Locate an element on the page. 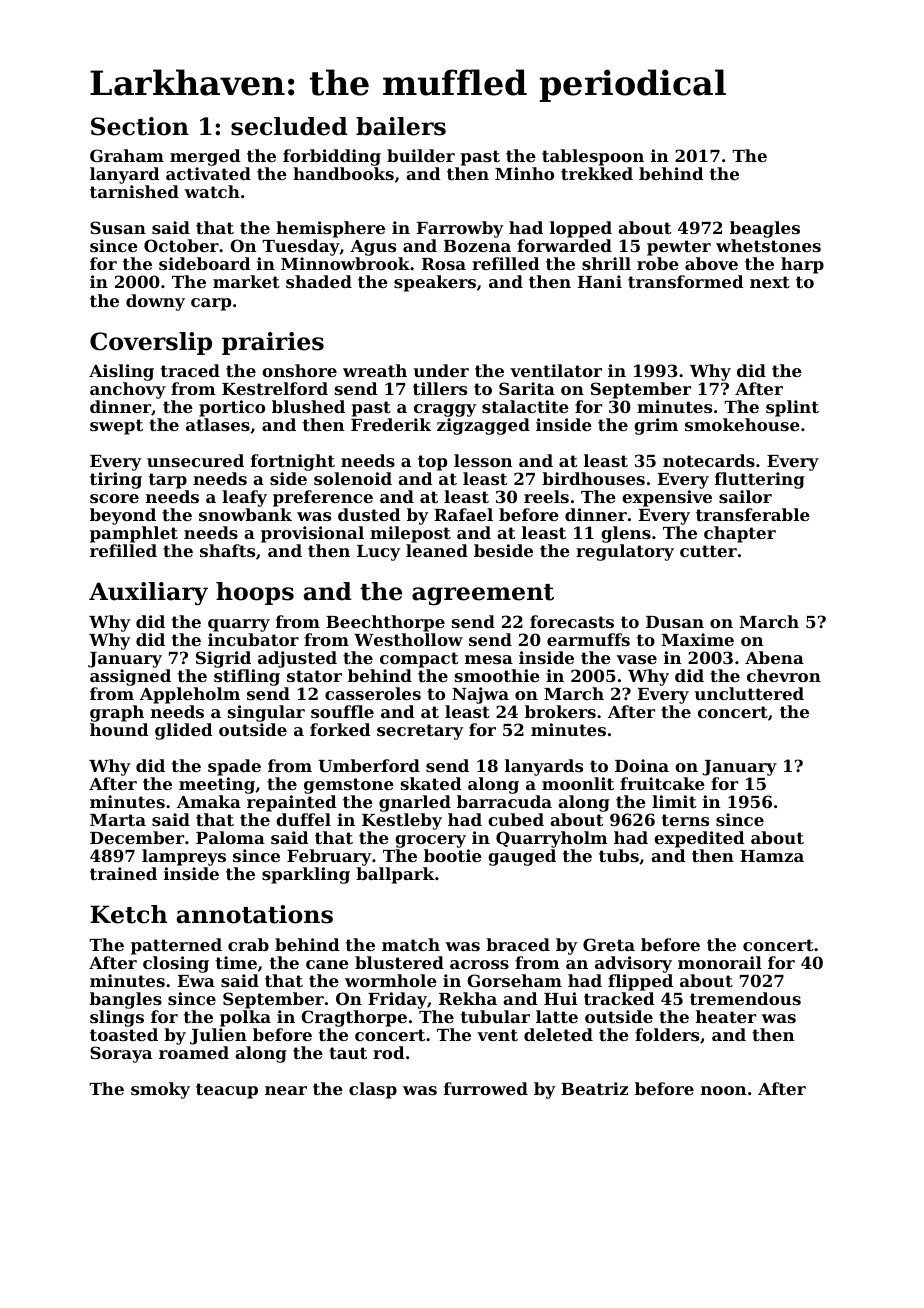  trekked is located at coordinates (597, 173).
